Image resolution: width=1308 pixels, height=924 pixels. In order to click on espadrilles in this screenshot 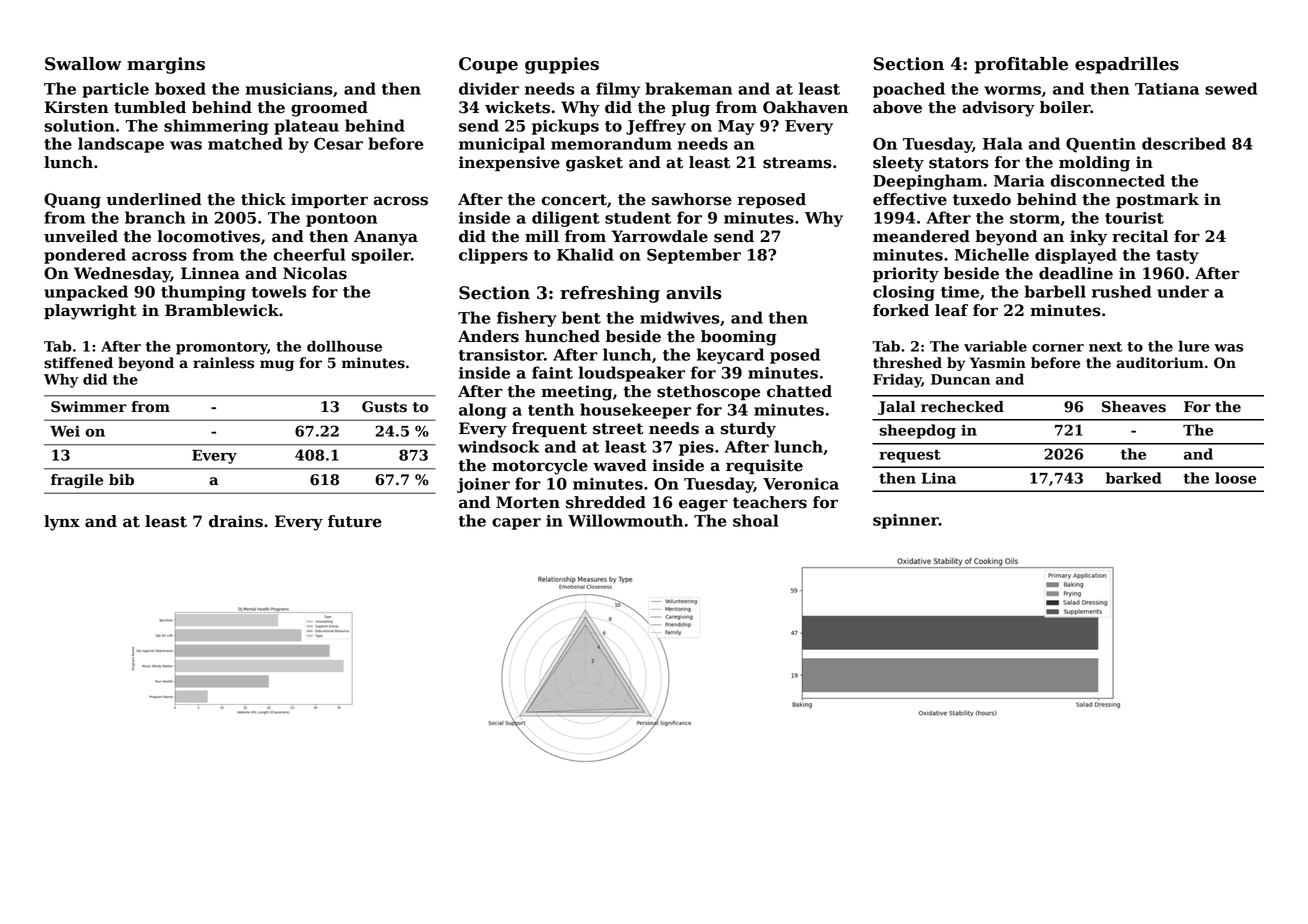, I will do `click(1127, 65)`.
